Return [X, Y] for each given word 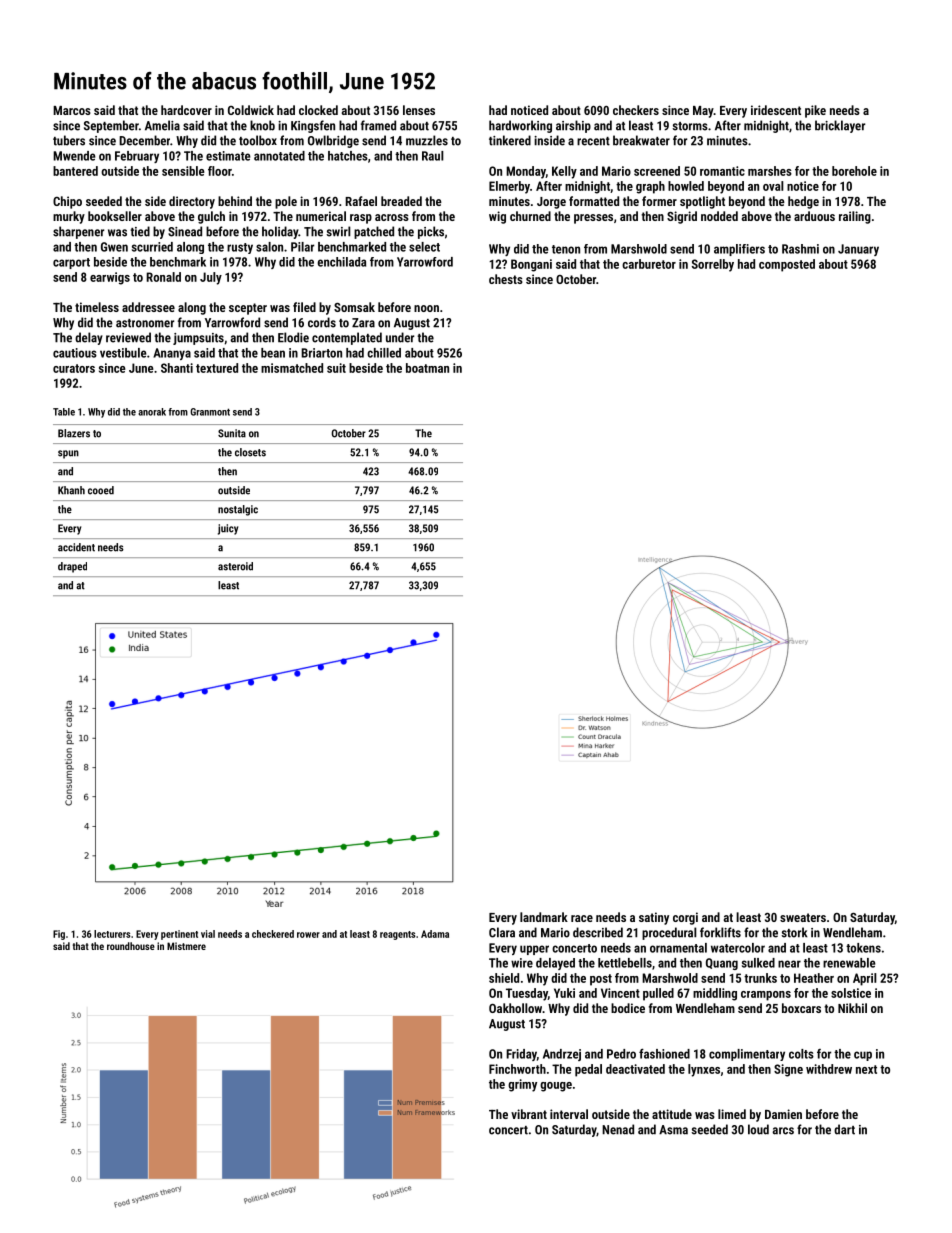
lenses [419, 110]
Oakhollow [515, 1008]
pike [815, 111]
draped [72, 567]
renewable [849, 963]
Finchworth [517, 1069]
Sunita [232, 433]
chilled [384, 353]
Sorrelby [713, 265]
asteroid [235, 566]
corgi [685, 918]
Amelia [162, 125]
